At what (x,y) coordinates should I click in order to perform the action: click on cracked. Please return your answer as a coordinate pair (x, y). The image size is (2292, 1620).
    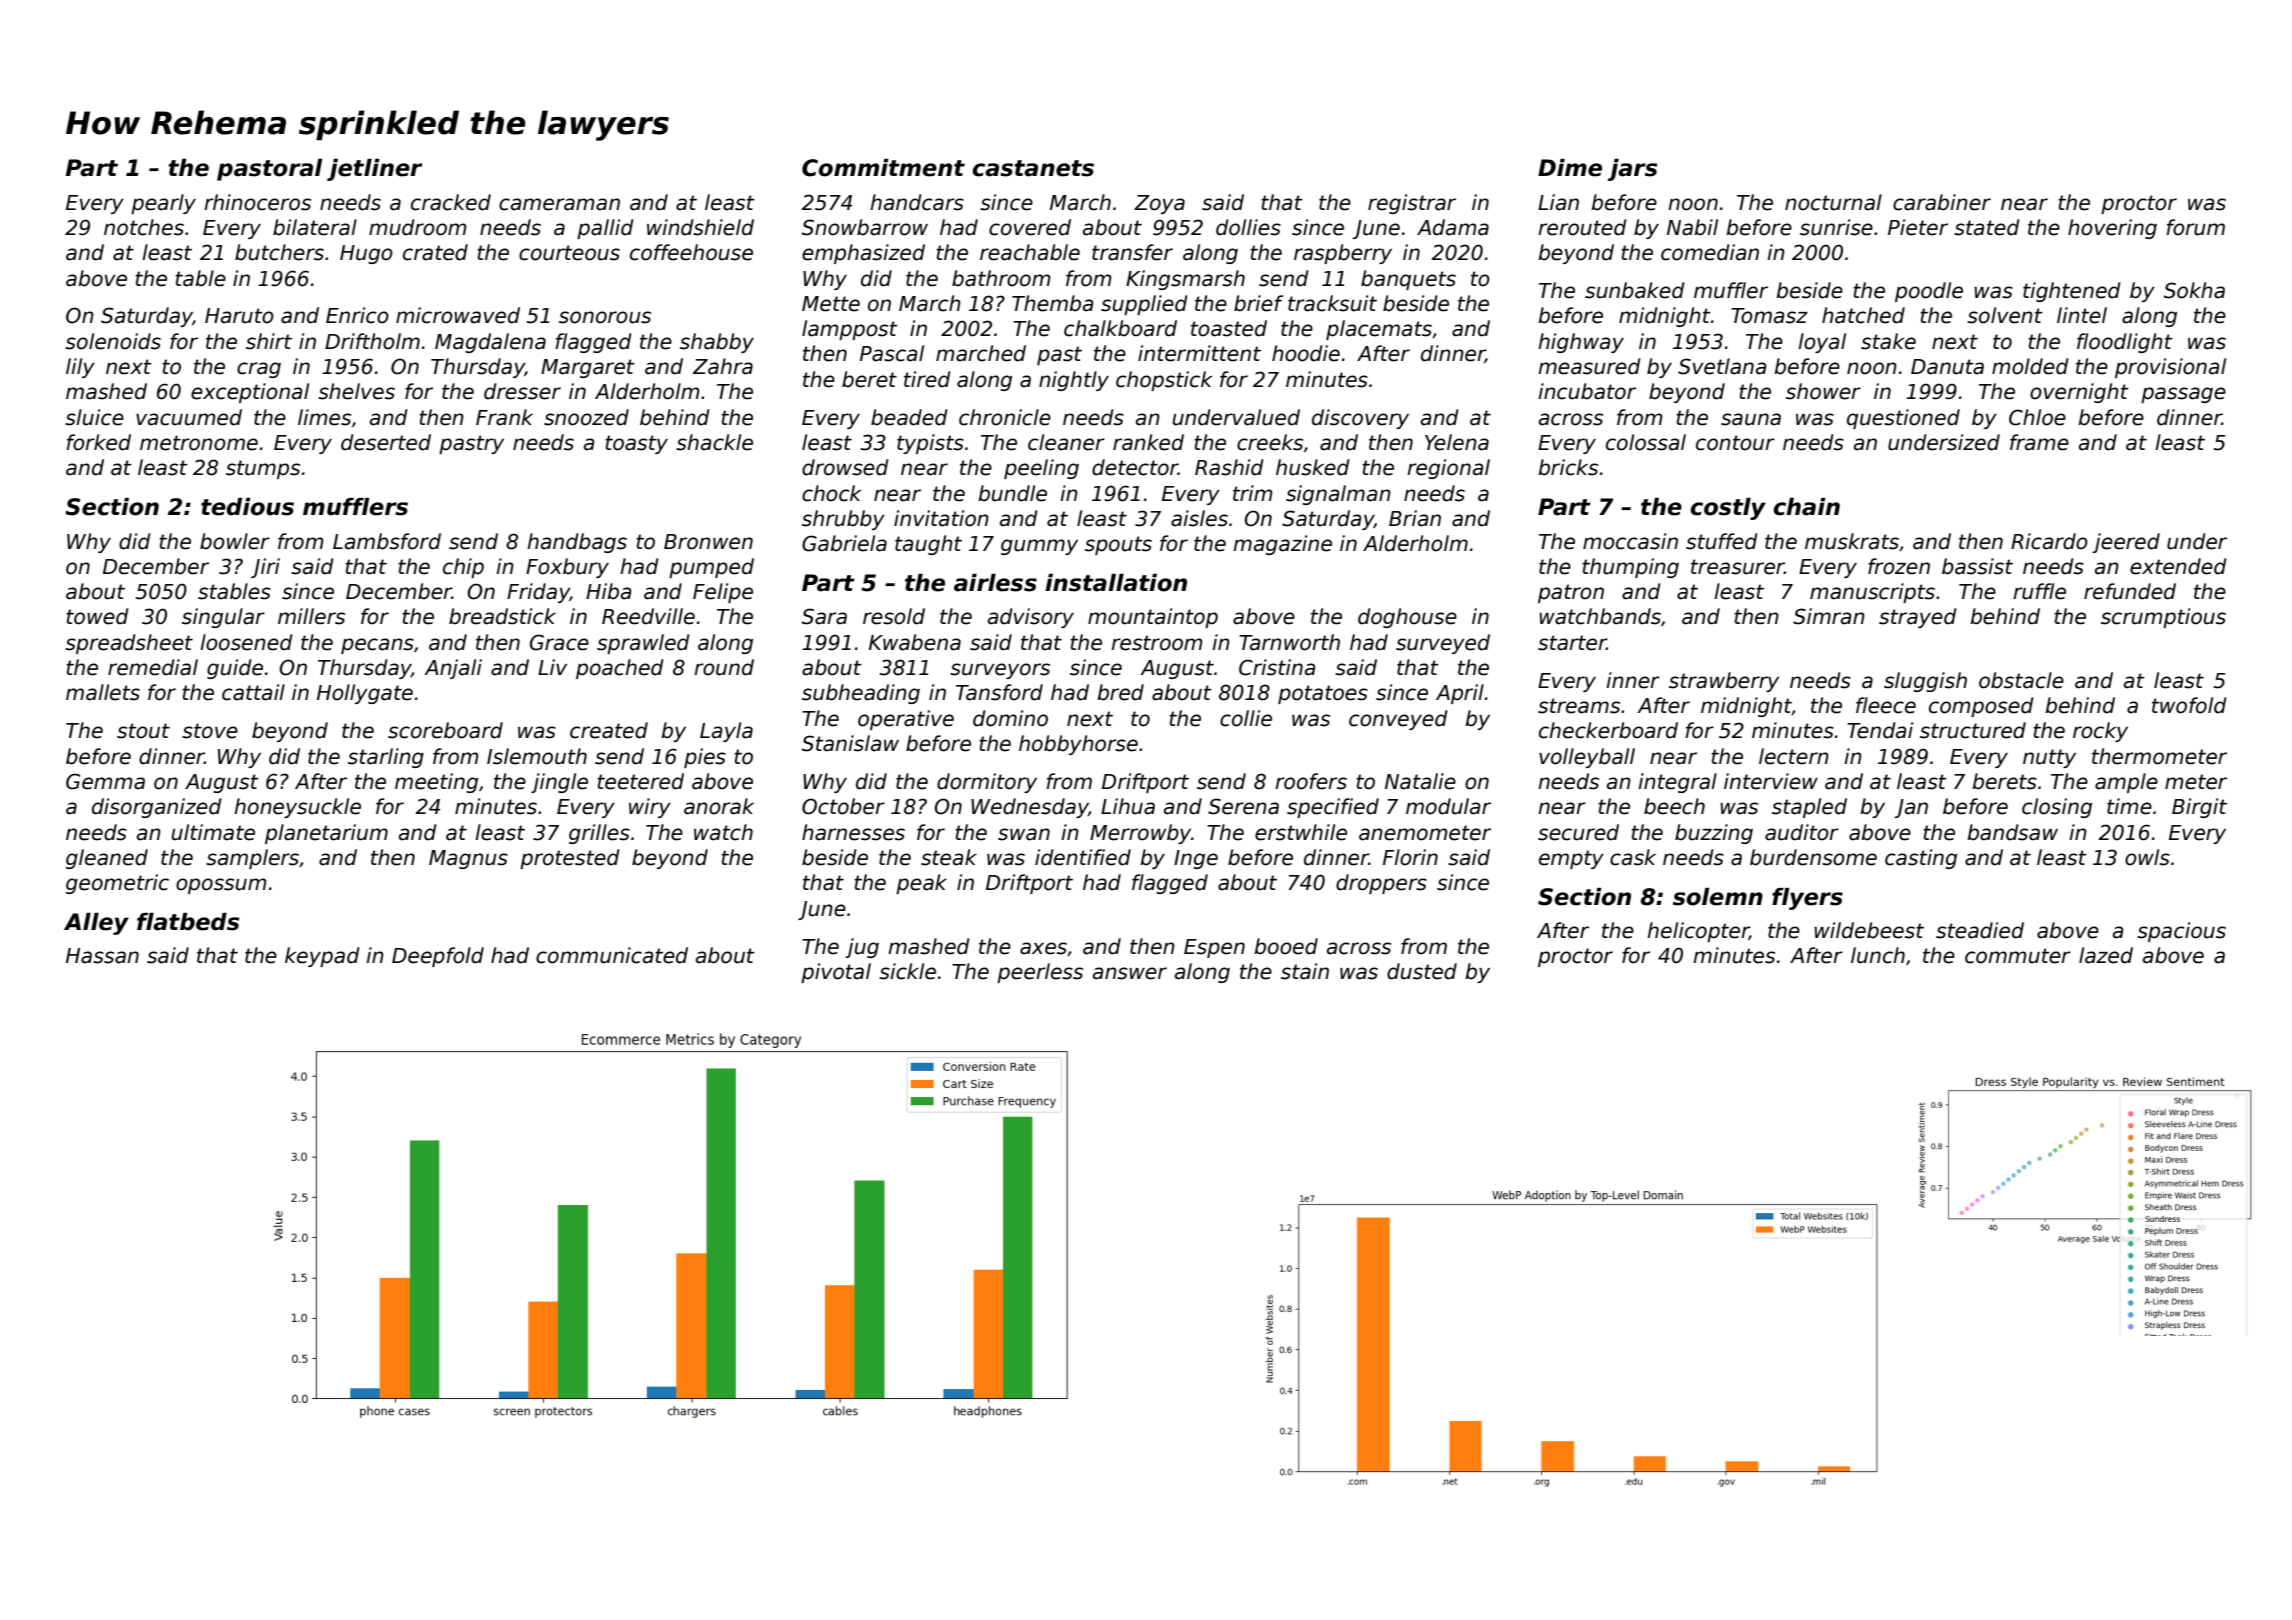
    Looking at the image, I should click on (451, 202).
